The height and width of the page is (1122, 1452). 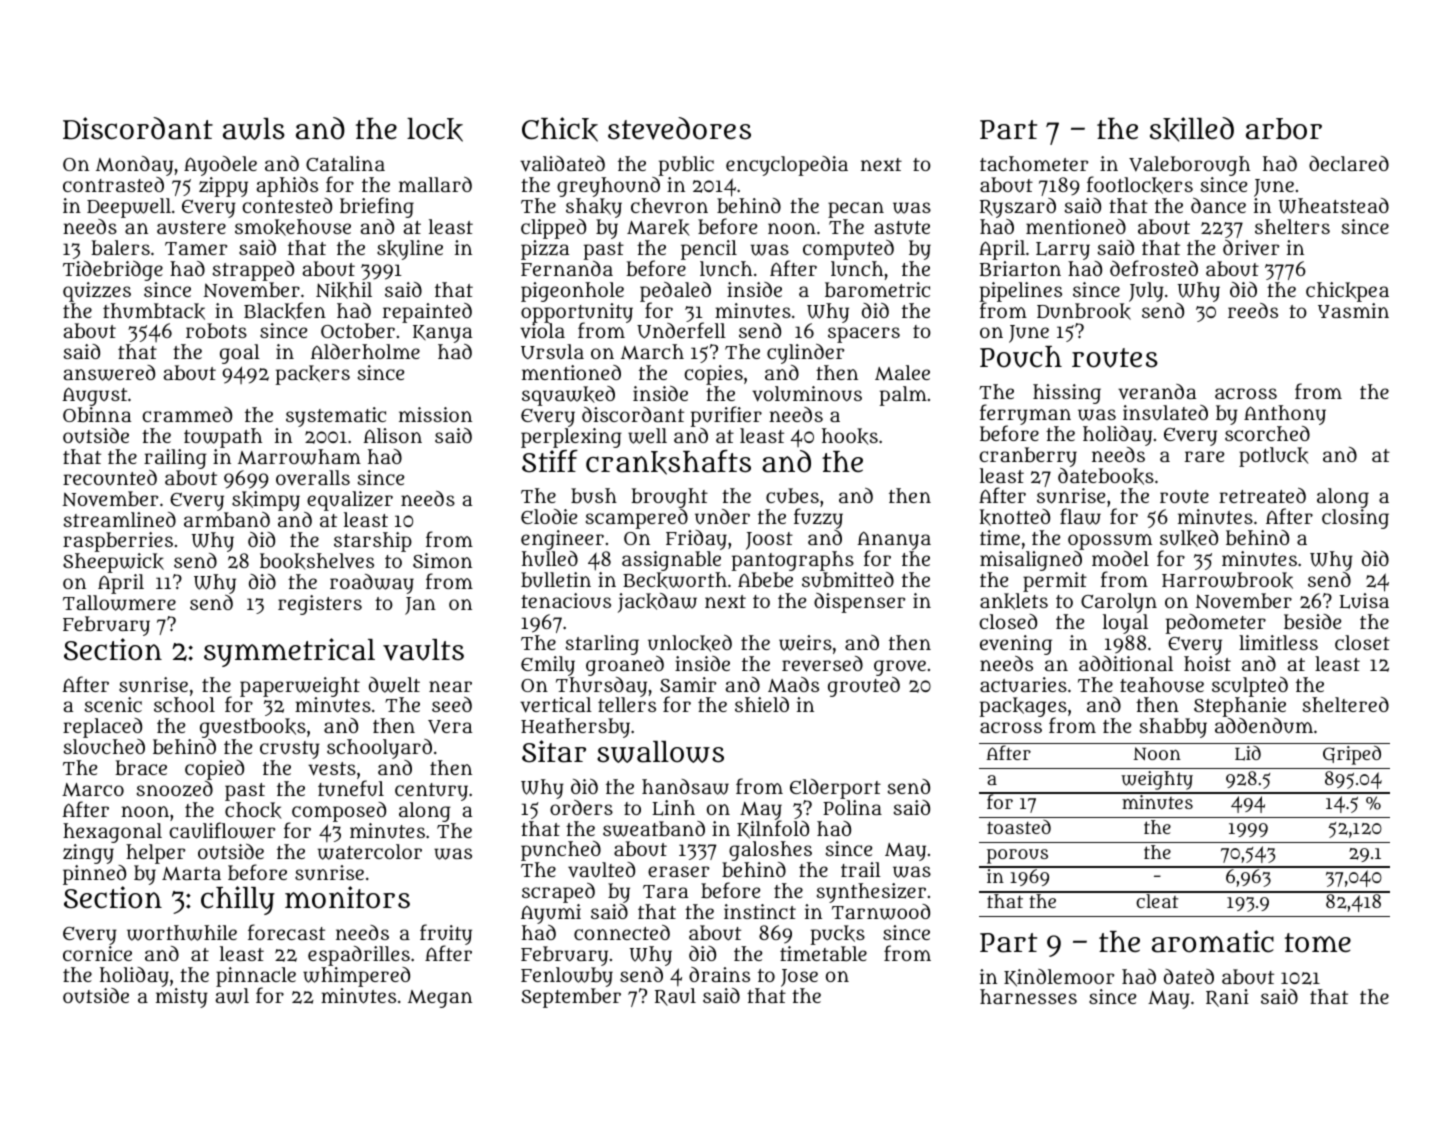 What do you see at coordinates (652, 352) in the page?
I see `March` at bounding box center [652, 352].
